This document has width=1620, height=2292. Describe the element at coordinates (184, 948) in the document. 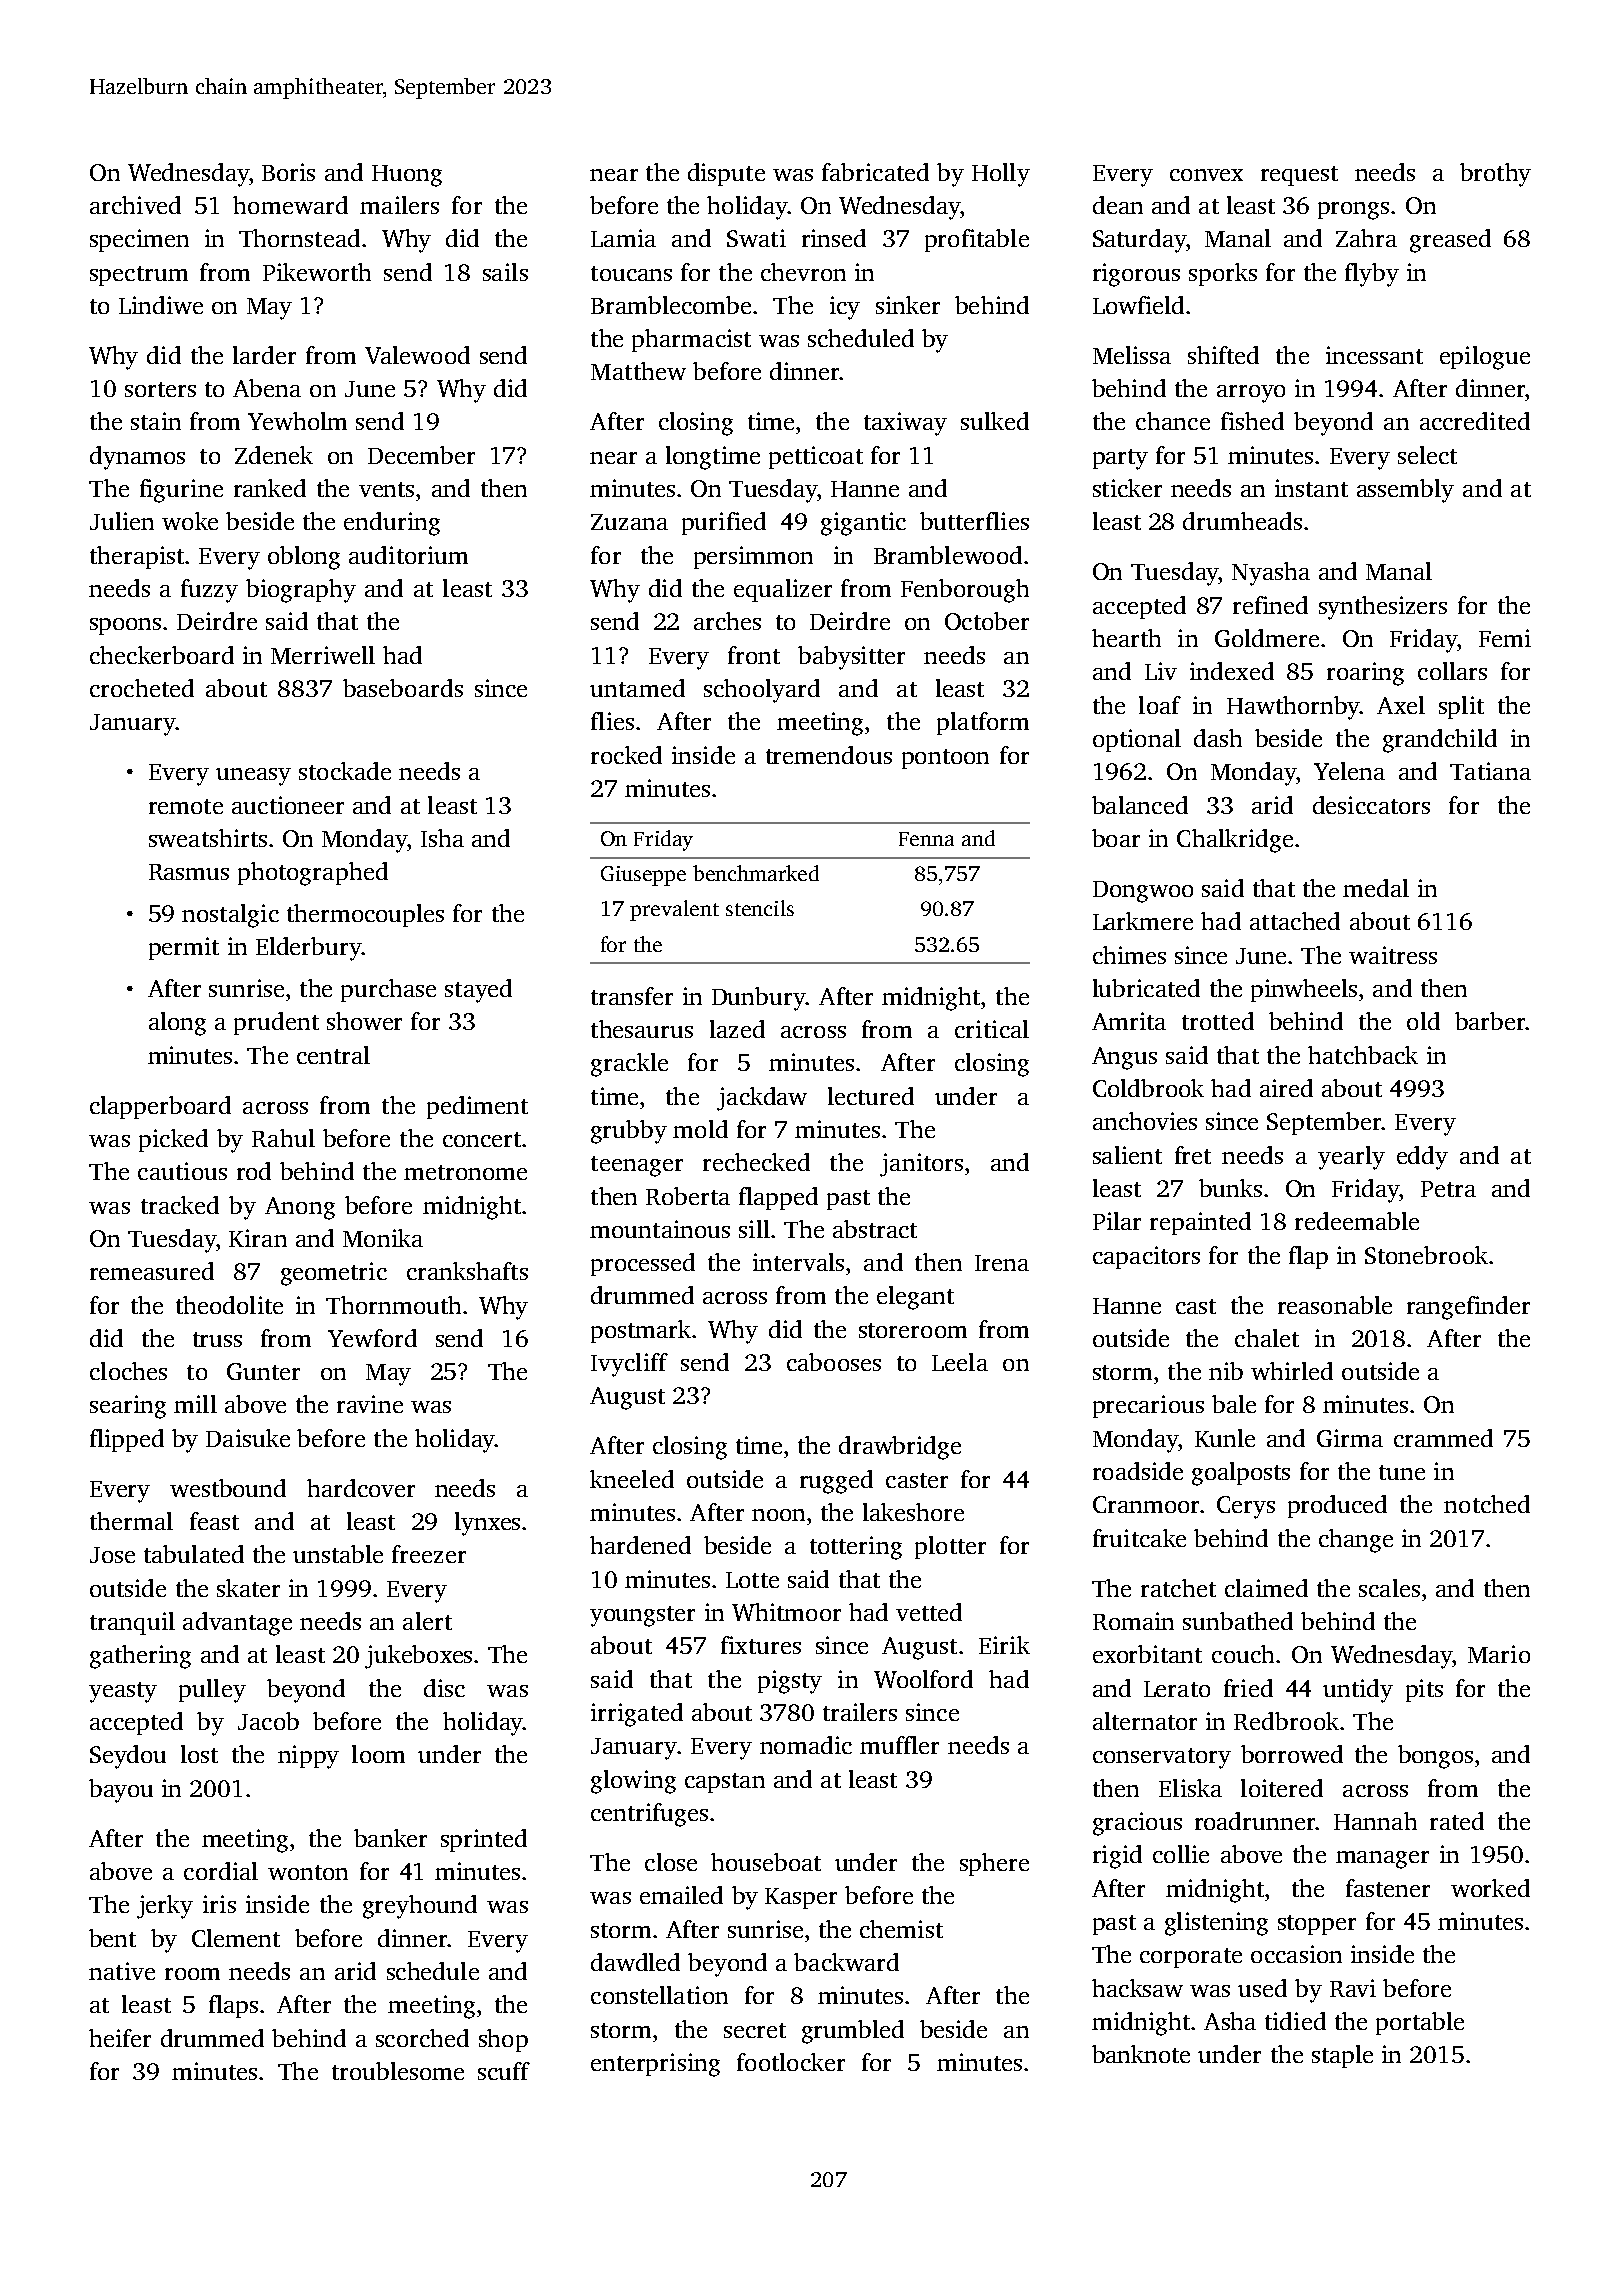

I see `permit` at that location.
